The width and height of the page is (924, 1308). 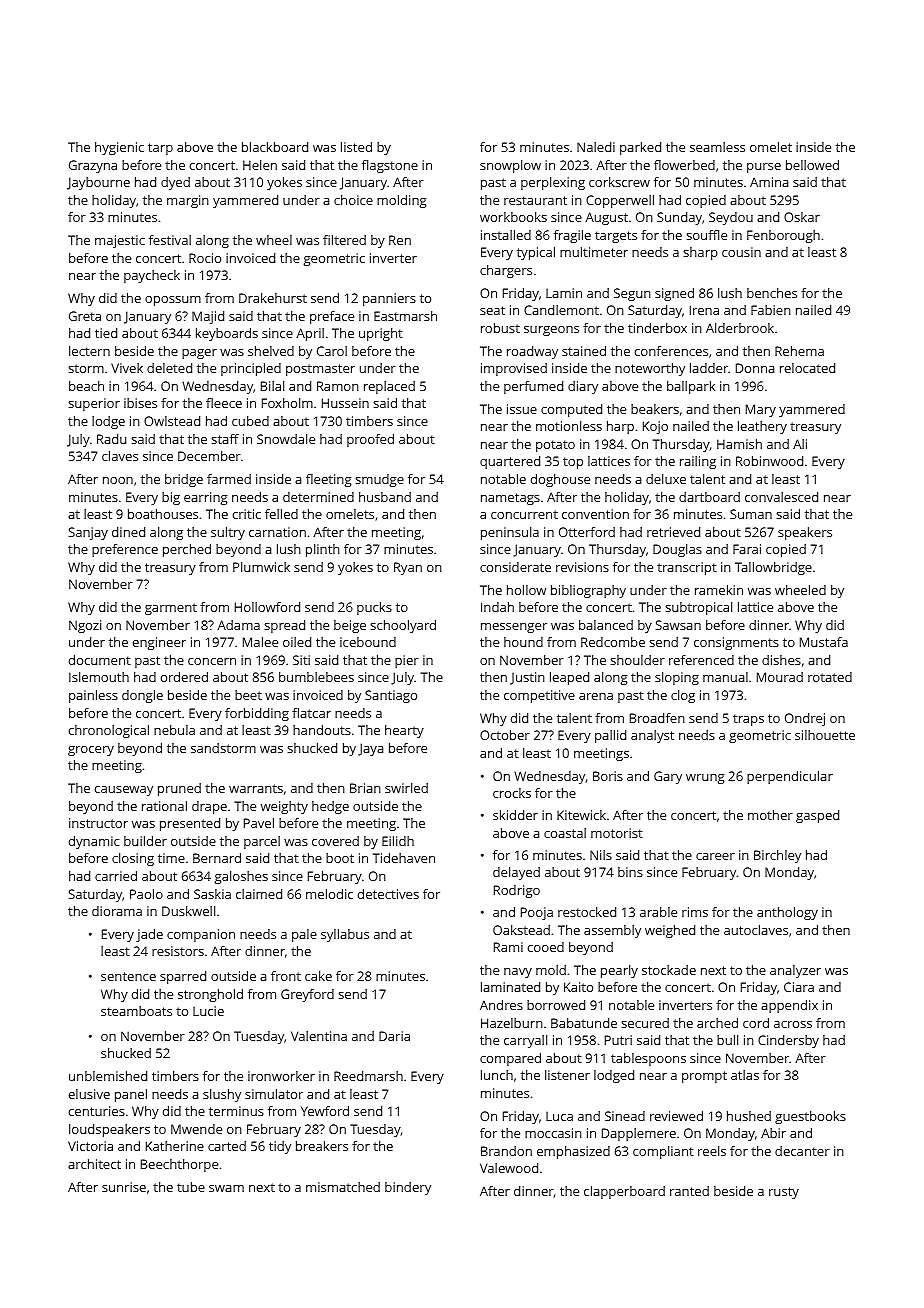 What do you see at coordinates (787, 913) in the page?
I see `anthology` at bounding box center [787, 913].
